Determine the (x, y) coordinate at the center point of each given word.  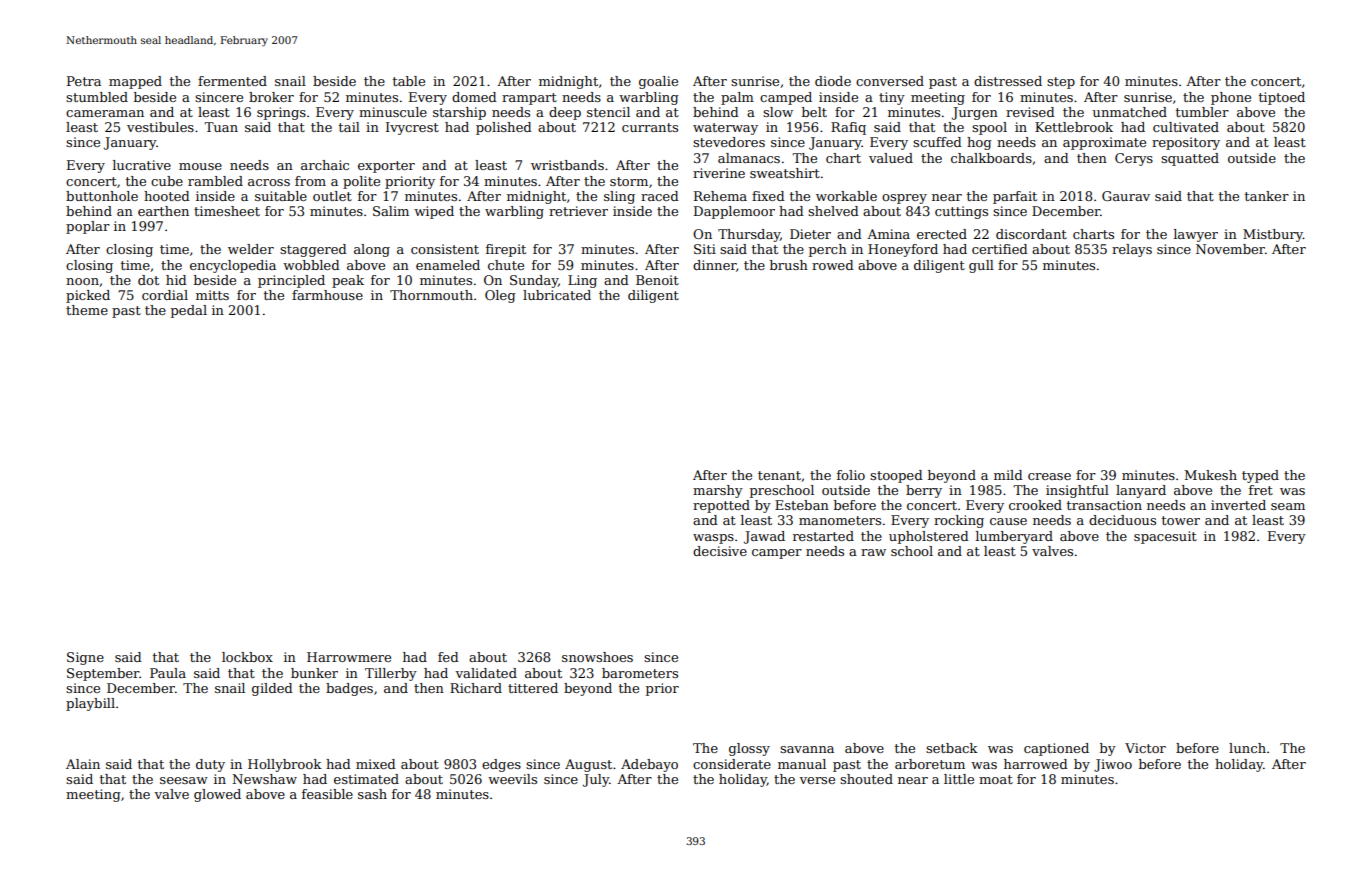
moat (996, 779)
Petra (84, 81)
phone (1231, 98)
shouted (866, 779)
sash (372, 794)
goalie (658, 82)
